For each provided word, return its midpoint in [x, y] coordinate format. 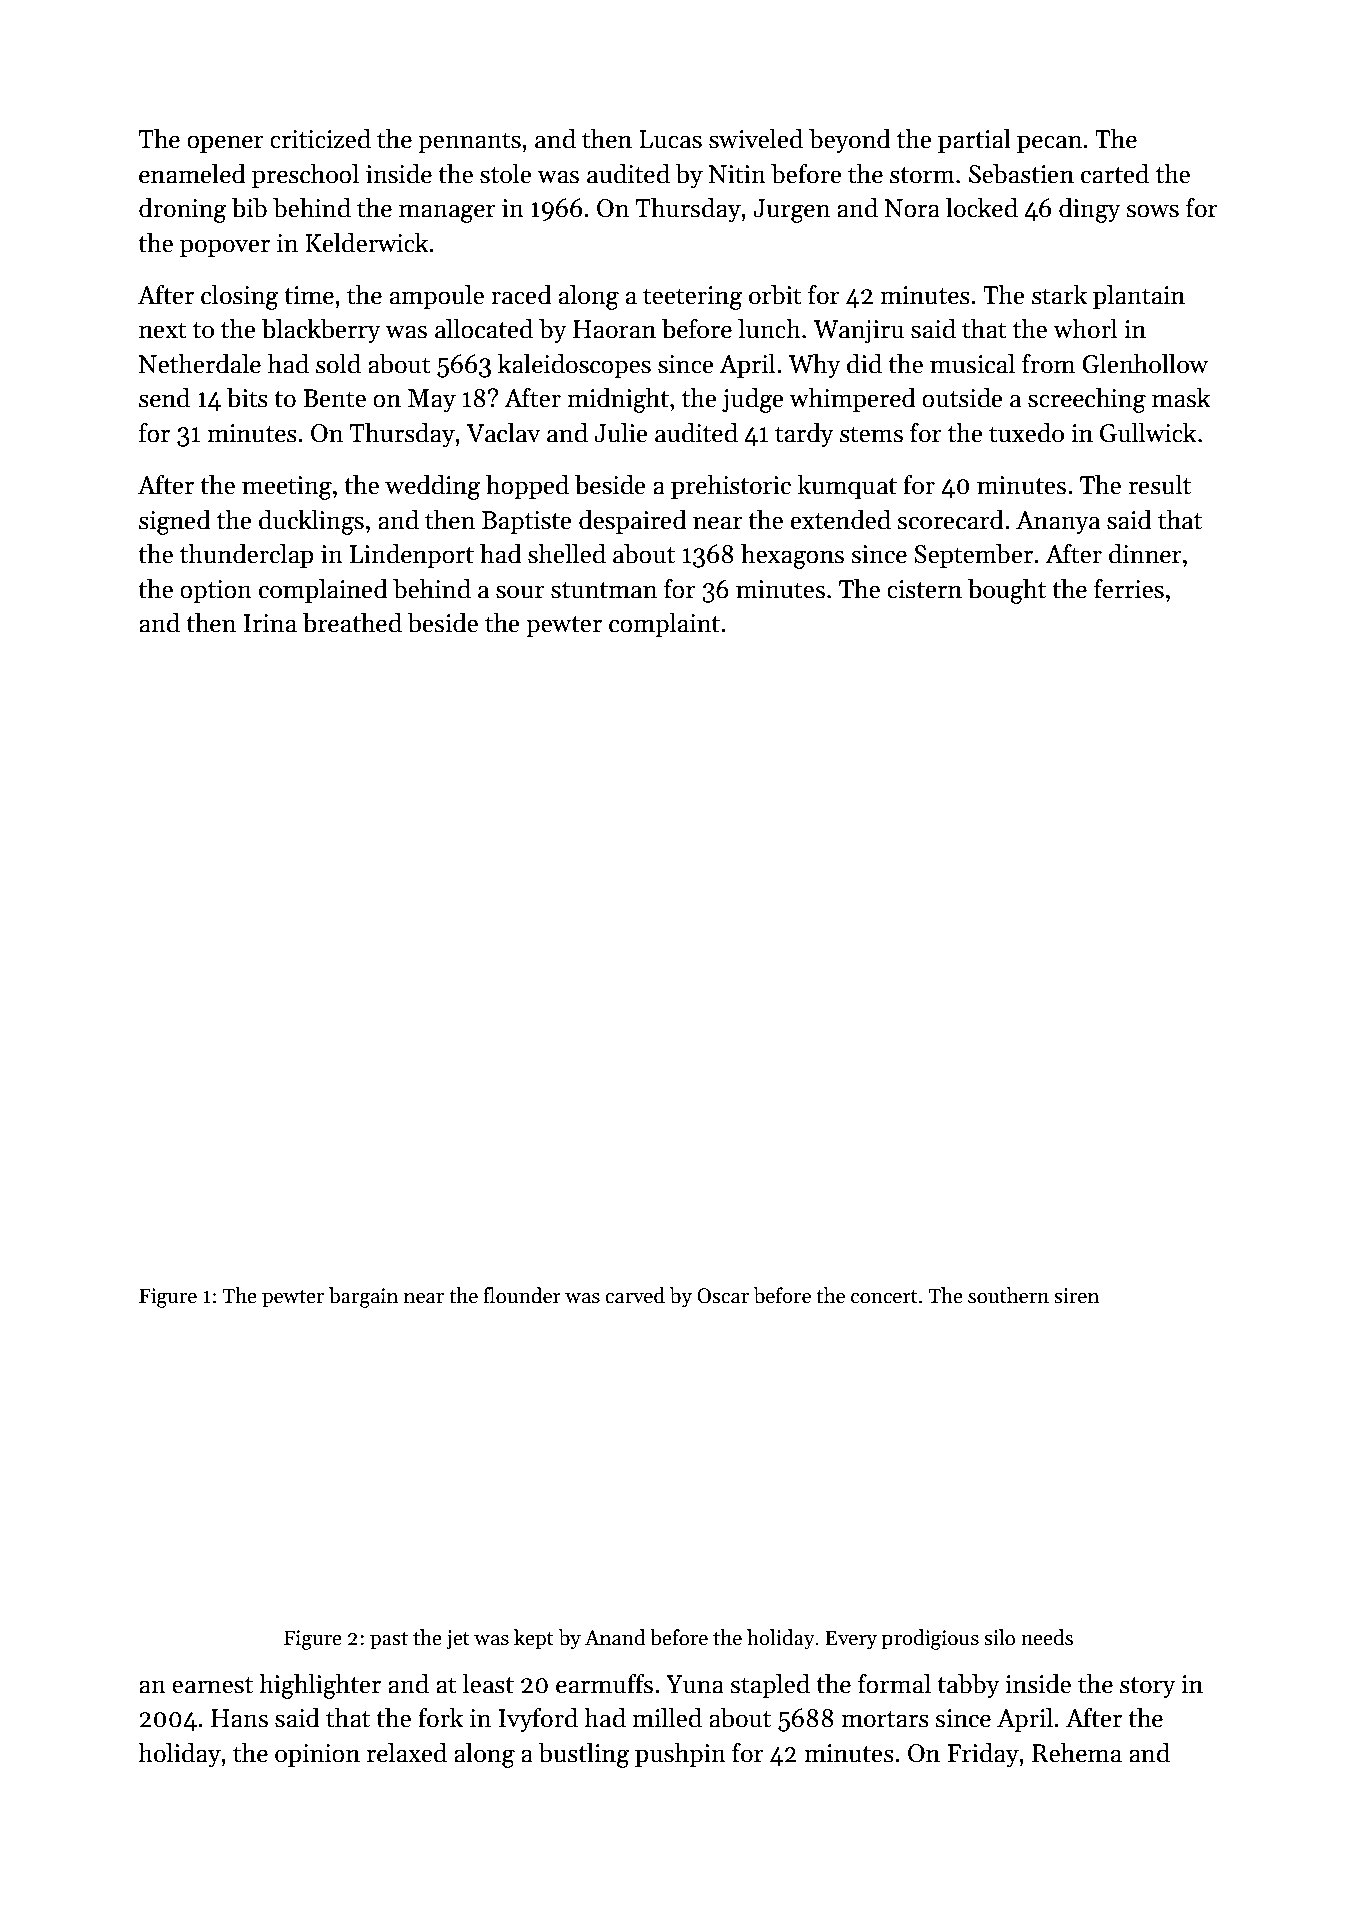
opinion [317, 1755]
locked [982, 208]
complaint [664, 625]
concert [884, 1297]
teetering [692, 298]
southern [1008, 1295]
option [216, 591]
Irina [270, 623]
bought [1007, 591]
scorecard [951, 520]
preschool [305, 176]
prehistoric [731, 487]
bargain [363, 1297]
